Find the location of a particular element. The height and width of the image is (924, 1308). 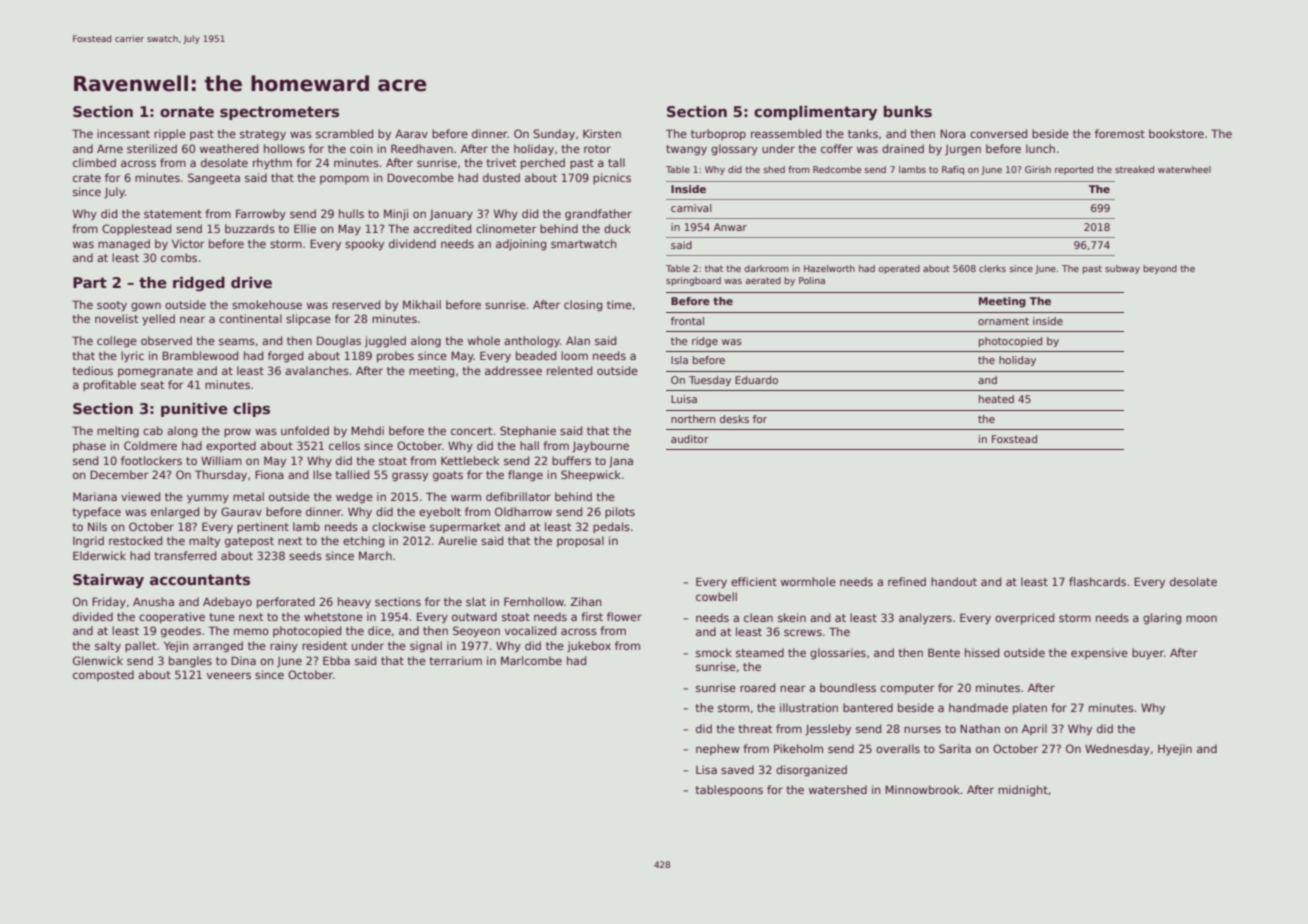

Minnowbrook is located at coordinates (923, 789).
